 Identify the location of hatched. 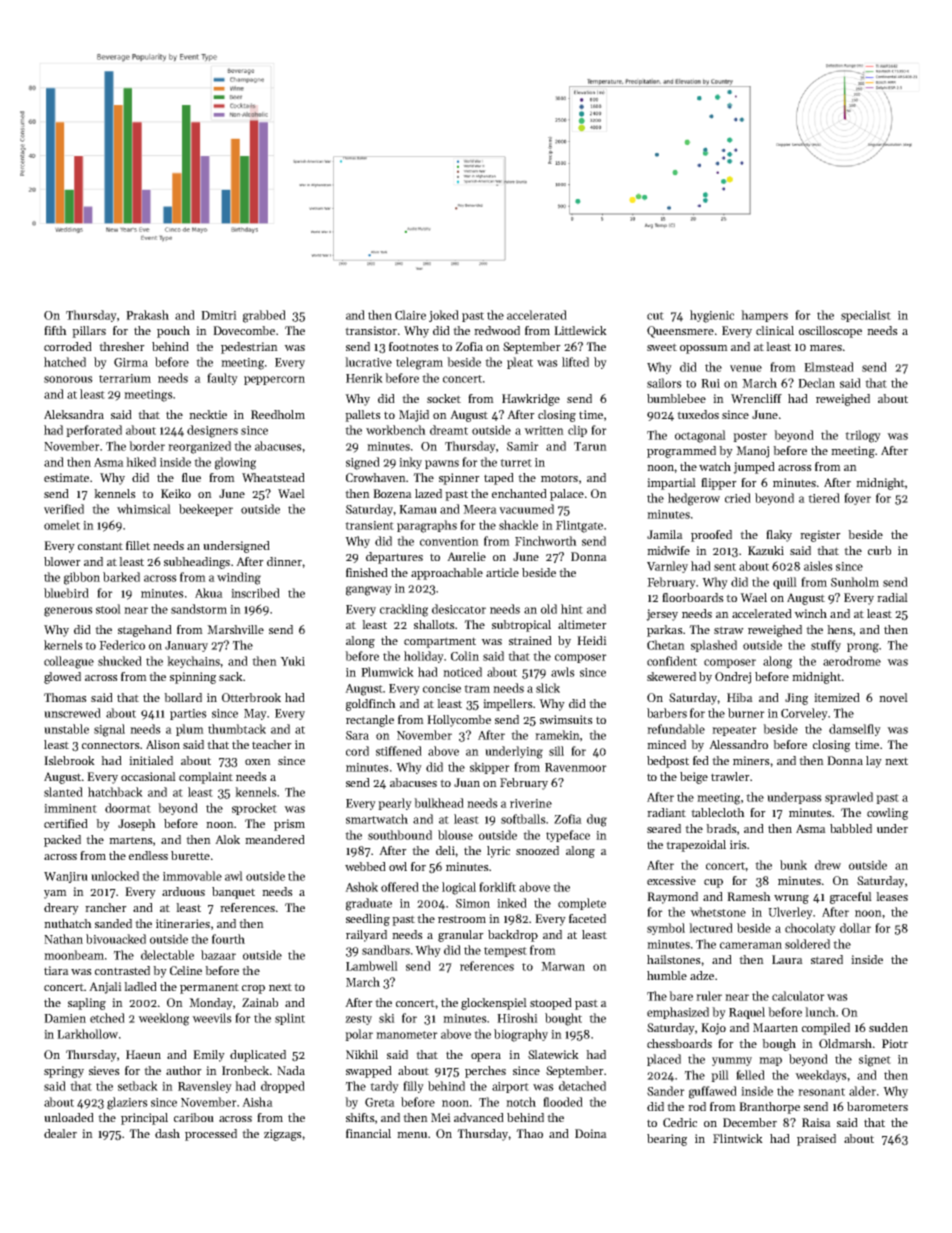
(65, 362).
